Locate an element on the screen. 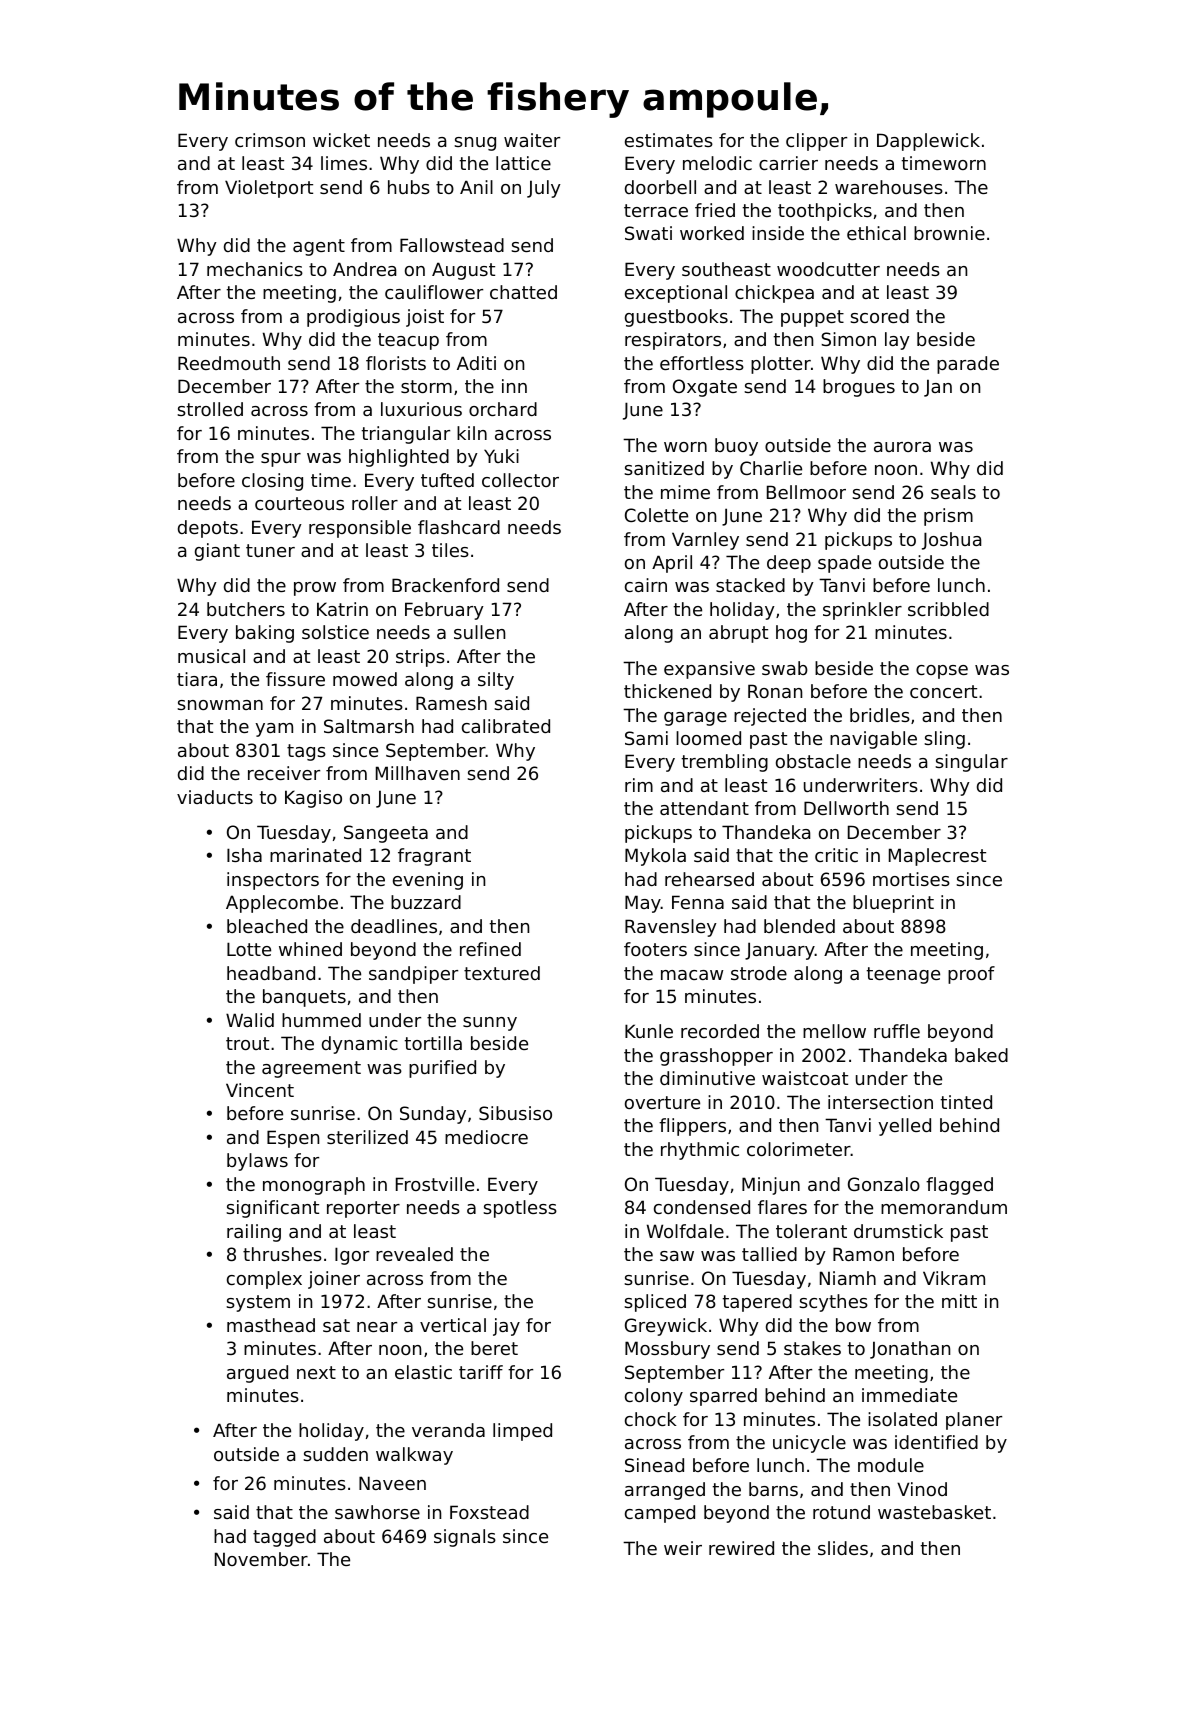 The image size is (1187, 1719). orchard is located at coordinates (503, 409).
